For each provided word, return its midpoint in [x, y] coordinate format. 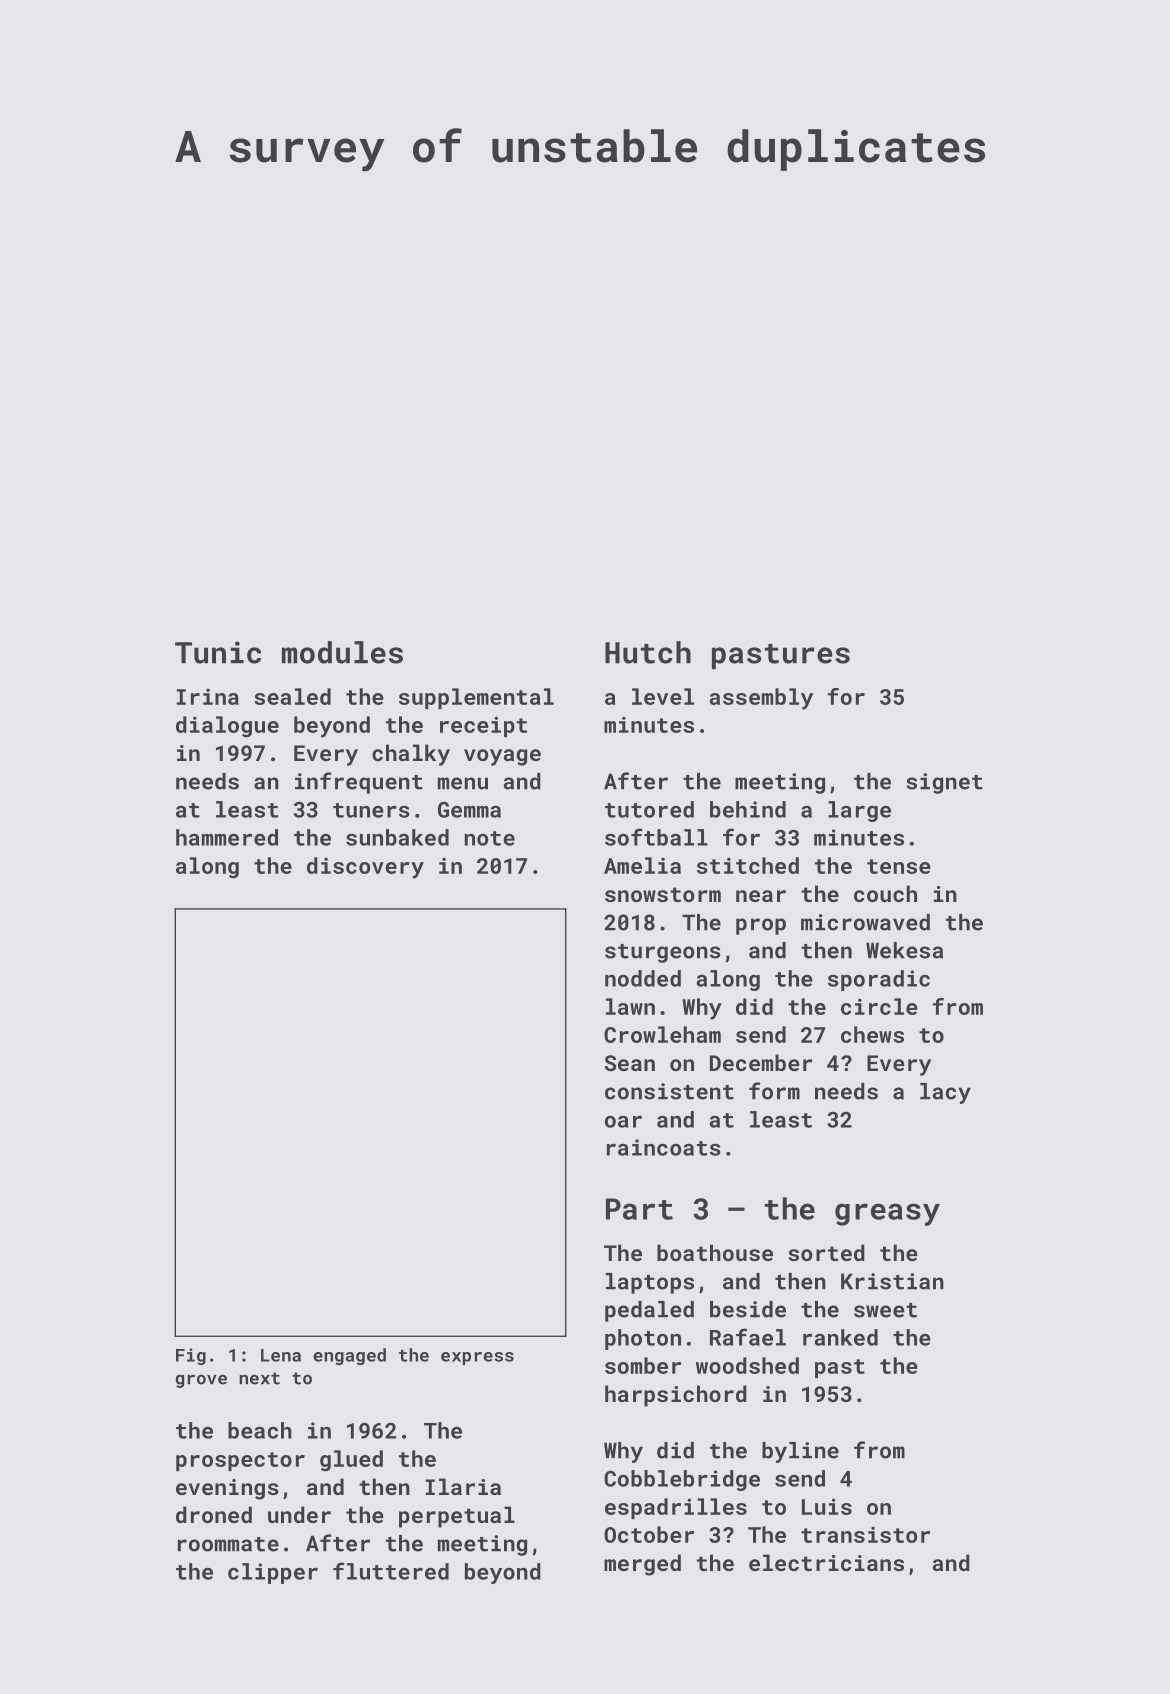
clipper [273, 1573]
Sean [630, 1063]
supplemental [476, 698]
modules [342, 652]
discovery [365, 868]
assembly [761, 699]
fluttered [391, 1571]
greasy [887, 1214]
